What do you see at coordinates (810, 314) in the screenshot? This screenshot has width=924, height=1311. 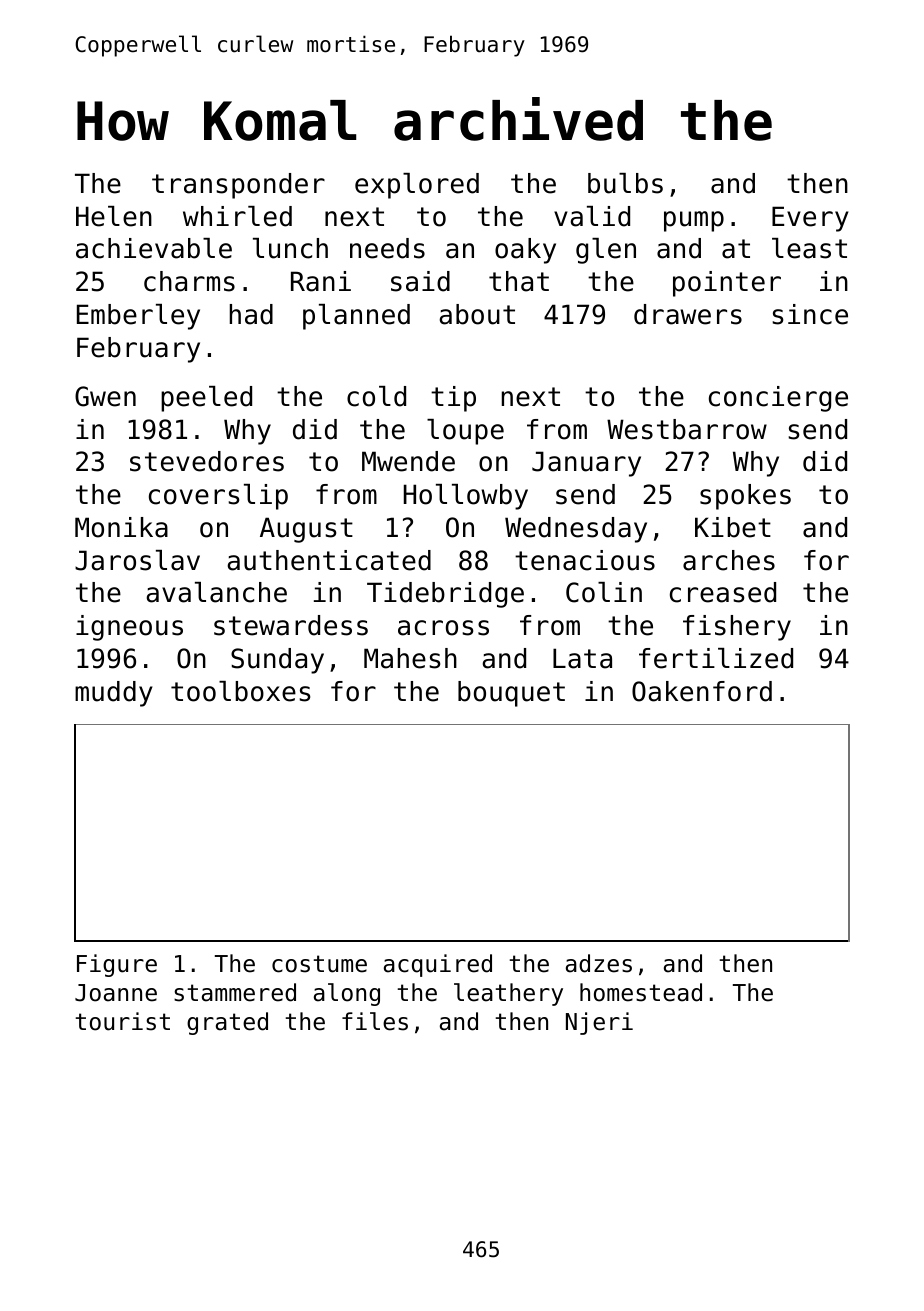 I see `since` at bounding box center [810, 314].
